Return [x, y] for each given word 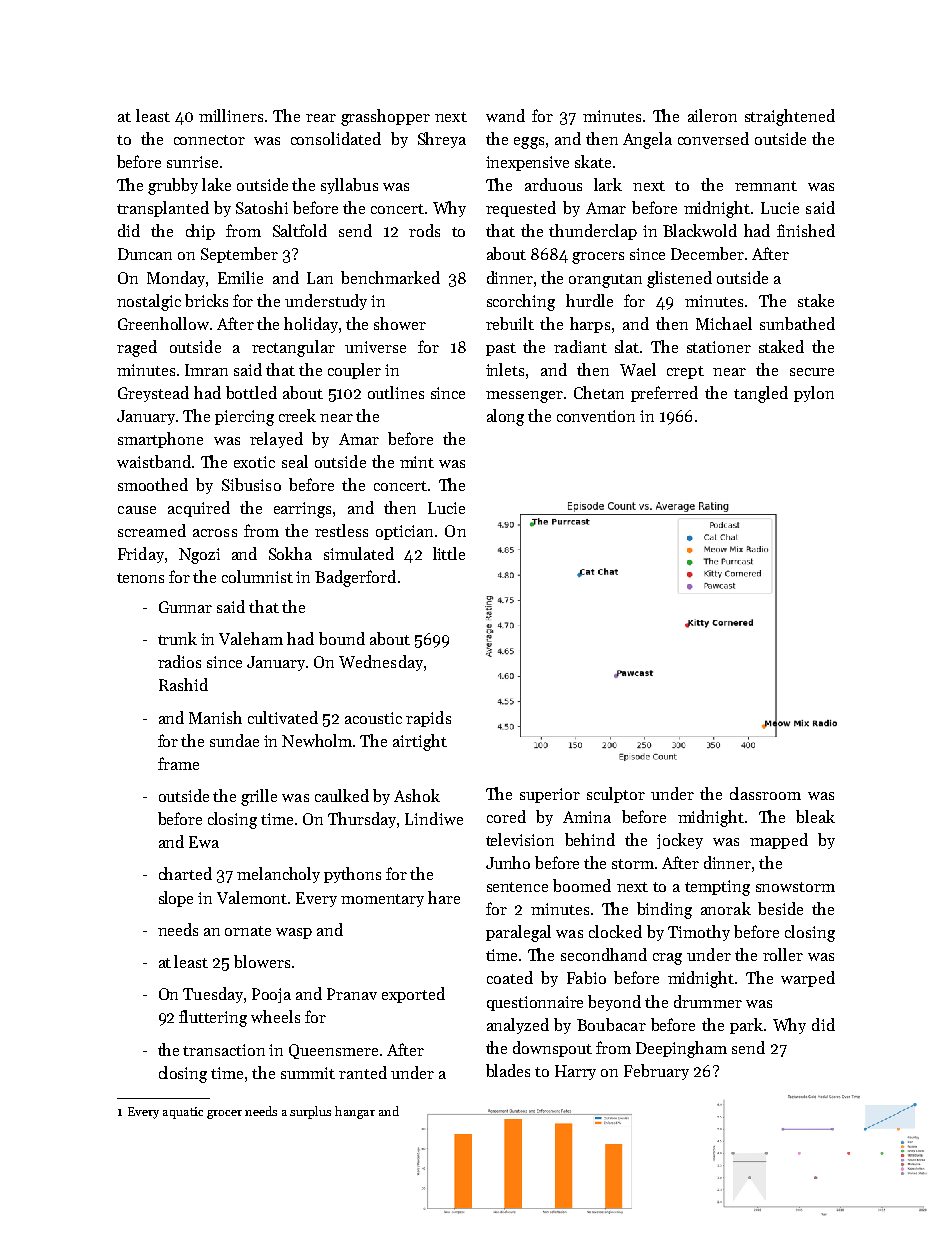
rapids [428, 719]
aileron [712, 115]
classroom [765, 793]
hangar [355, 1112]
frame [178, 763]
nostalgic [149, 302]
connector [209, 140]
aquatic [183, 1113]
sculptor [616, 795]
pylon [814, 394]
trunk [177, 638]
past [501, 349]
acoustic [373, 718]
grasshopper [385, 117]
